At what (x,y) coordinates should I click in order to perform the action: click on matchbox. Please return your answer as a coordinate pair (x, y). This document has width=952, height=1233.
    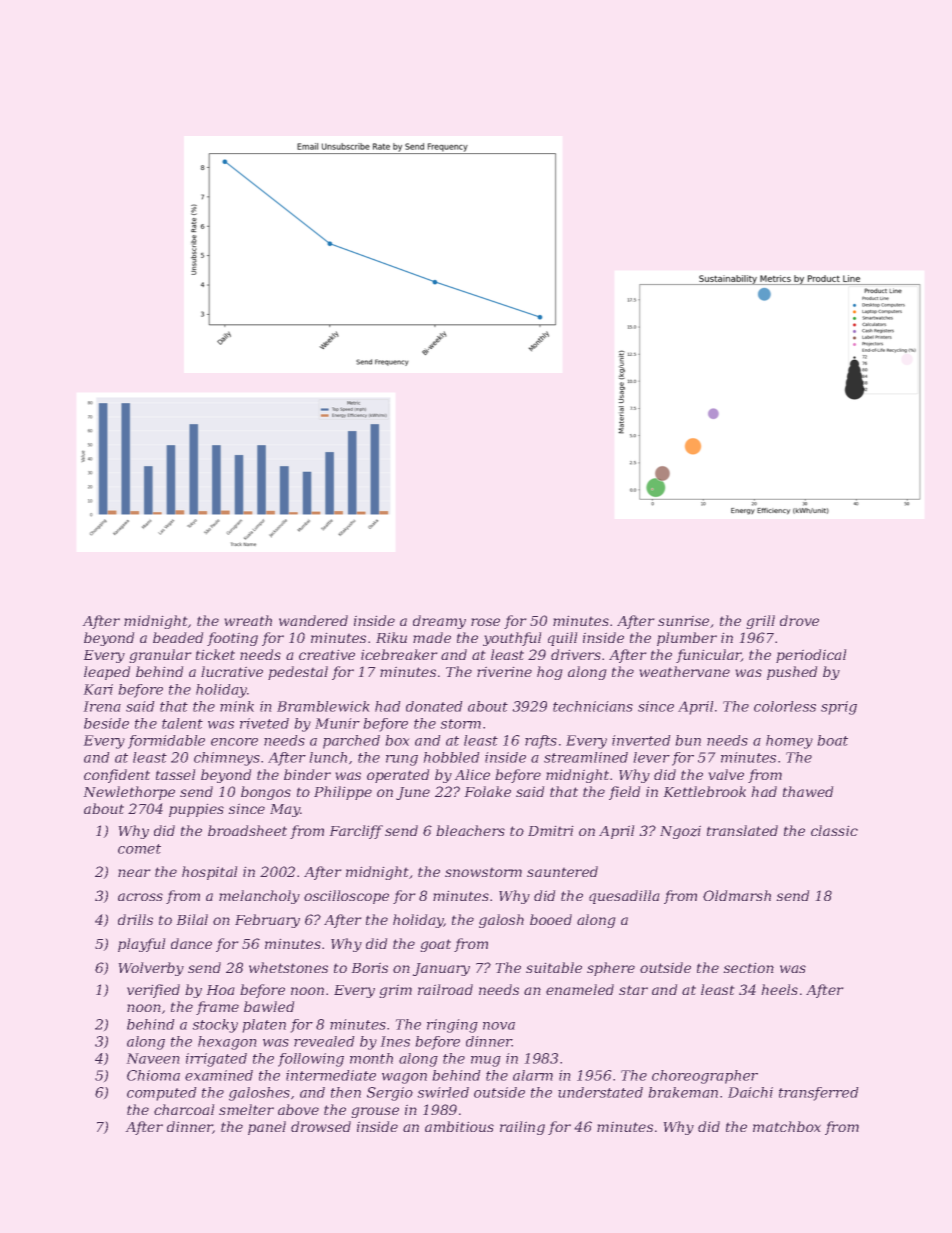
    Looking at the image, I should click on (787, 1126).
